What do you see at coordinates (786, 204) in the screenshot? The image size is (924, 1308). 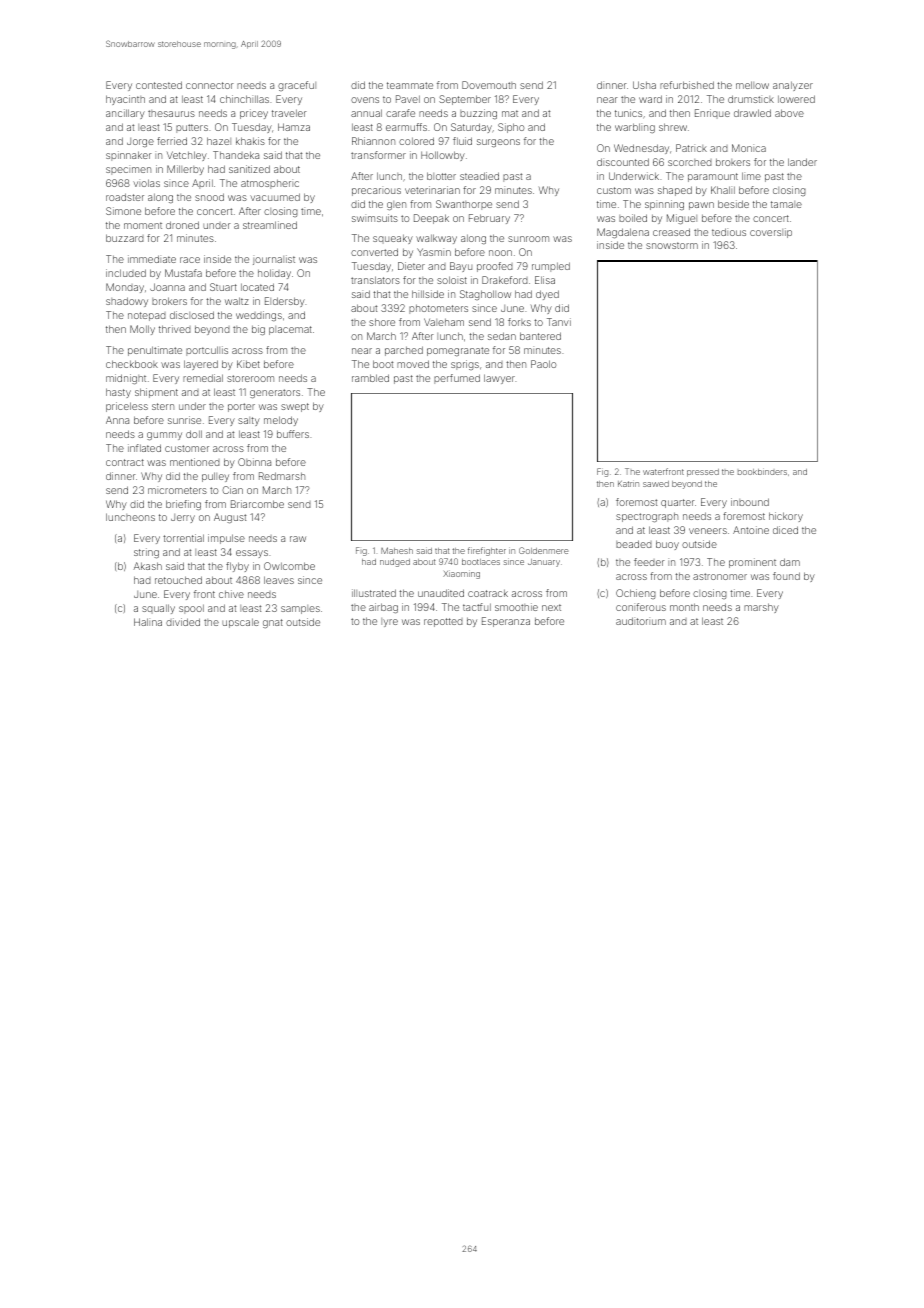 I see `tamale` at bounding box center [786, 204].
